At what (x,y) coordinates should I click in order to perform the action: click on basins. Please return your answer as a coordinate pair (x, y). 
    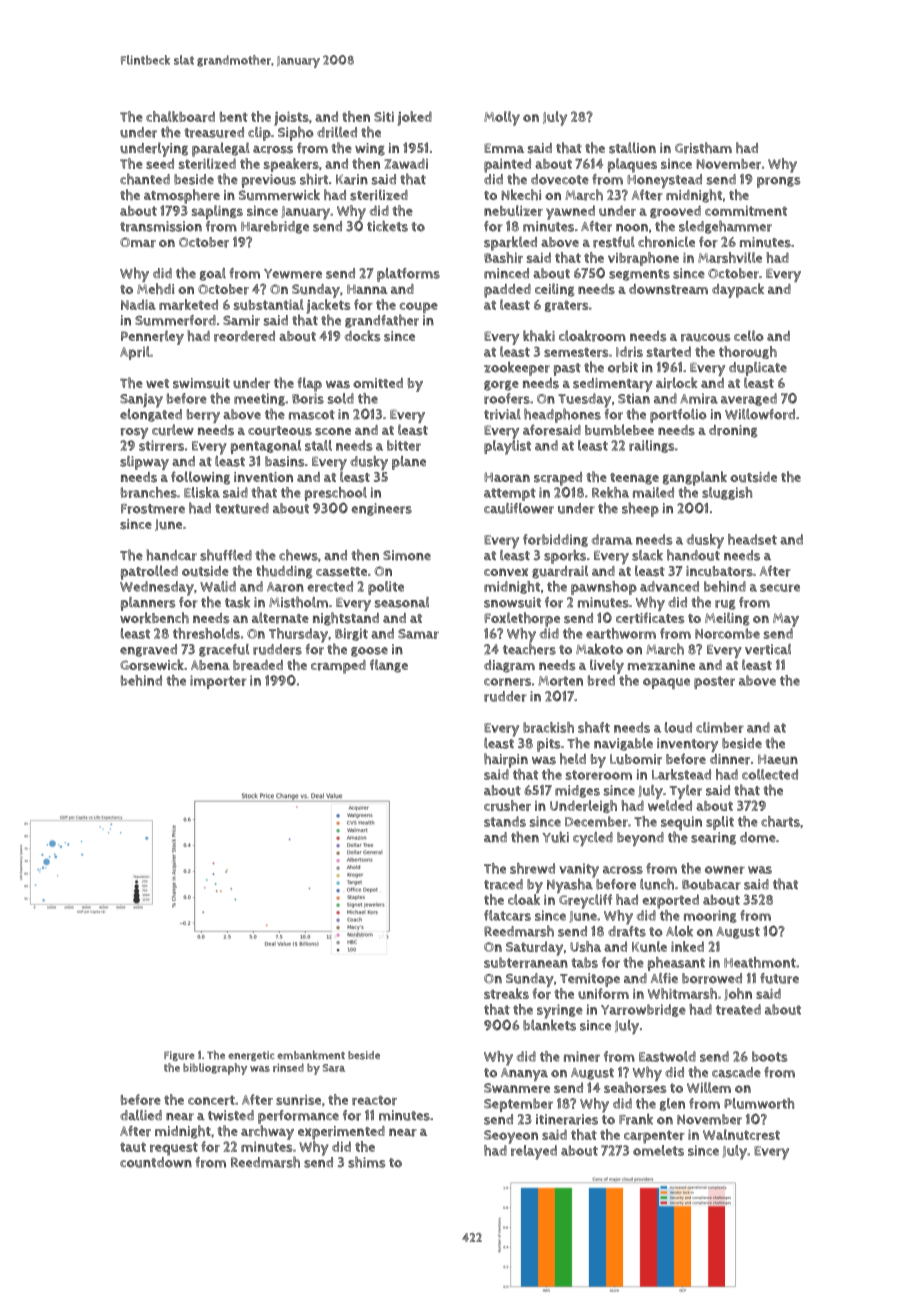
    Looking at the image, I should click on (285, 461).
